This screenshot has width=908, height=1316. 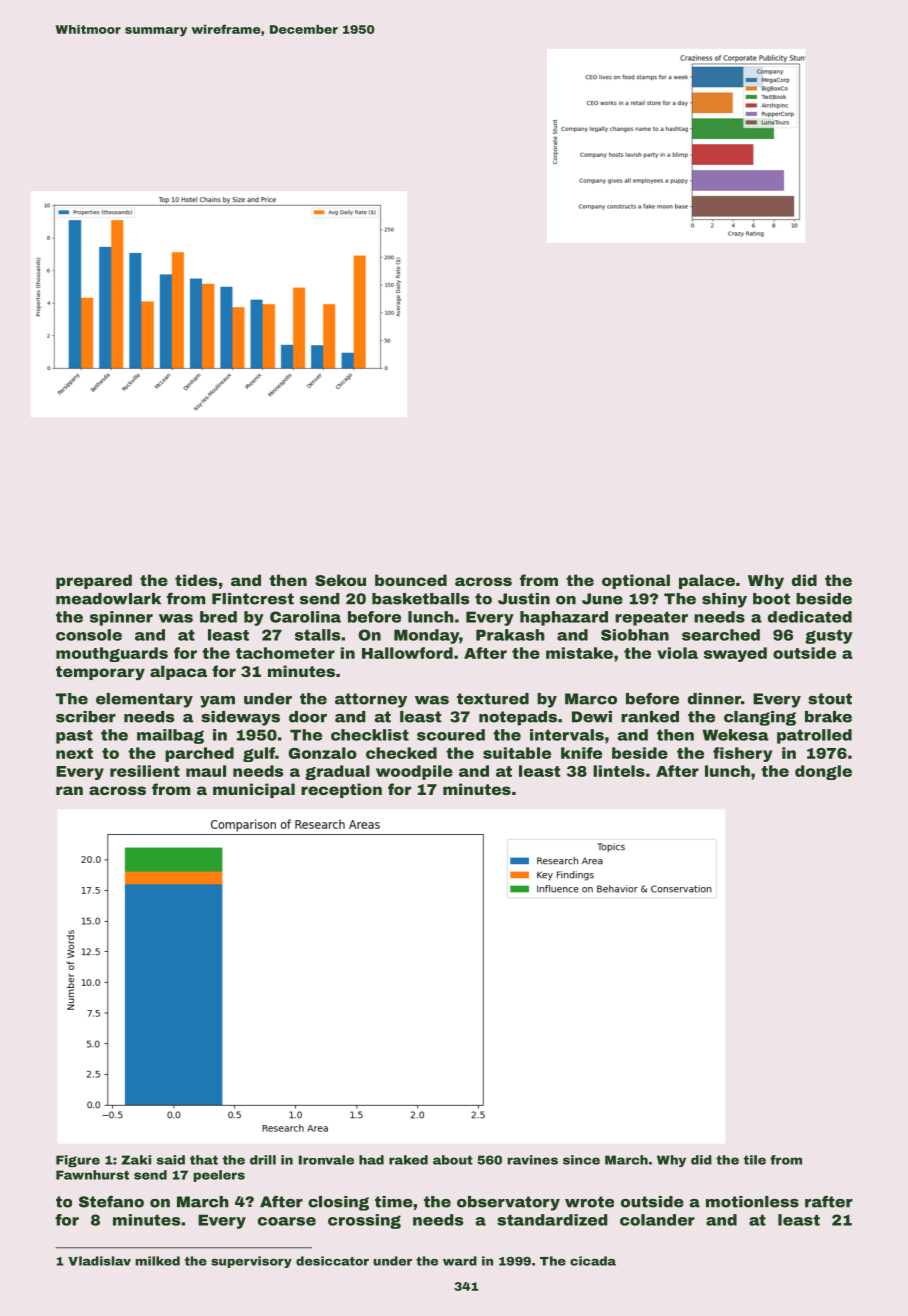 What do you see at coordinates (707, 581) in the screenshot?
I see `palace` at bounding box center [707, 581].
